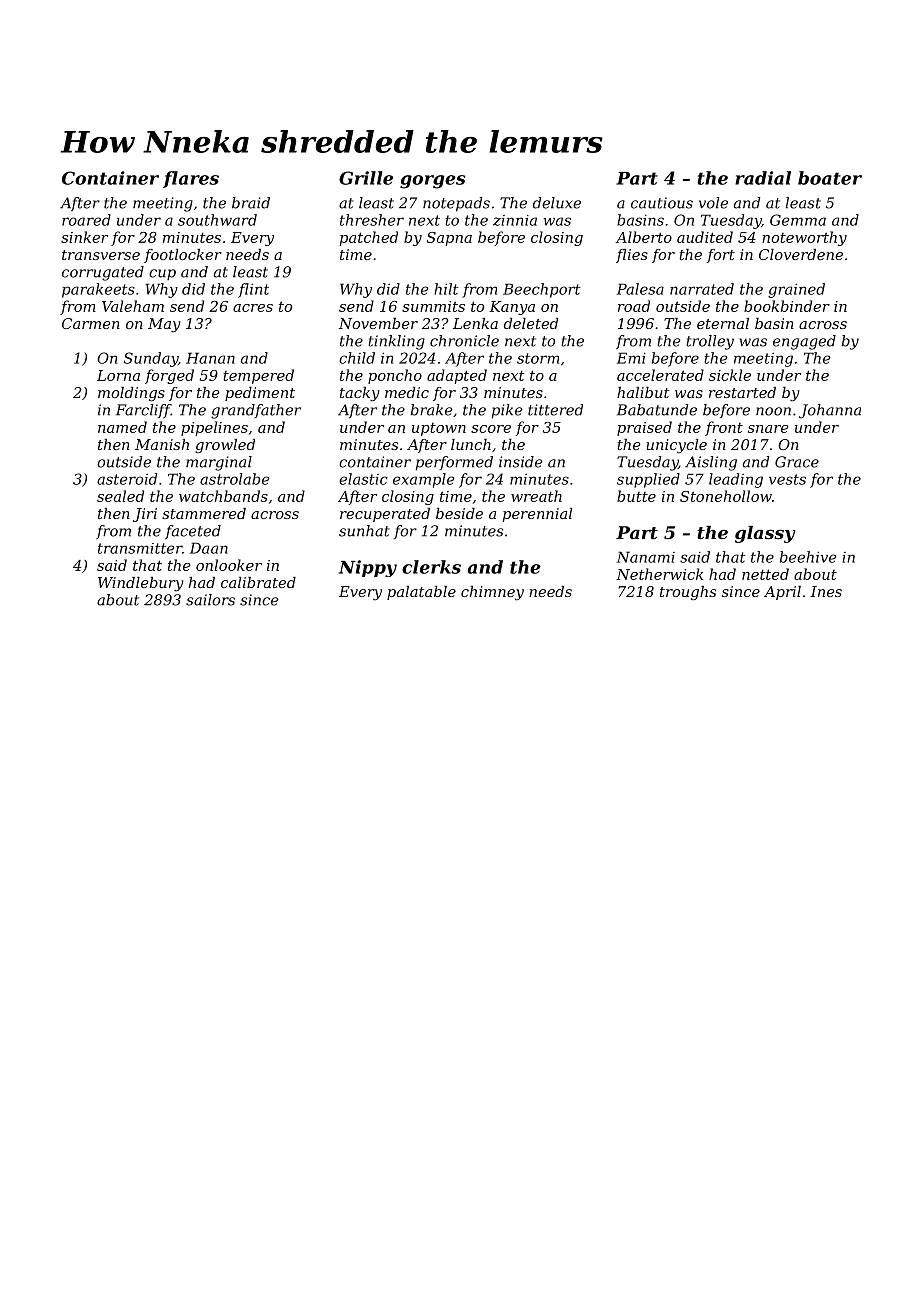  Describe the element at coordinates (723, 323) in the screenshot. I see `eternal` at that location.
